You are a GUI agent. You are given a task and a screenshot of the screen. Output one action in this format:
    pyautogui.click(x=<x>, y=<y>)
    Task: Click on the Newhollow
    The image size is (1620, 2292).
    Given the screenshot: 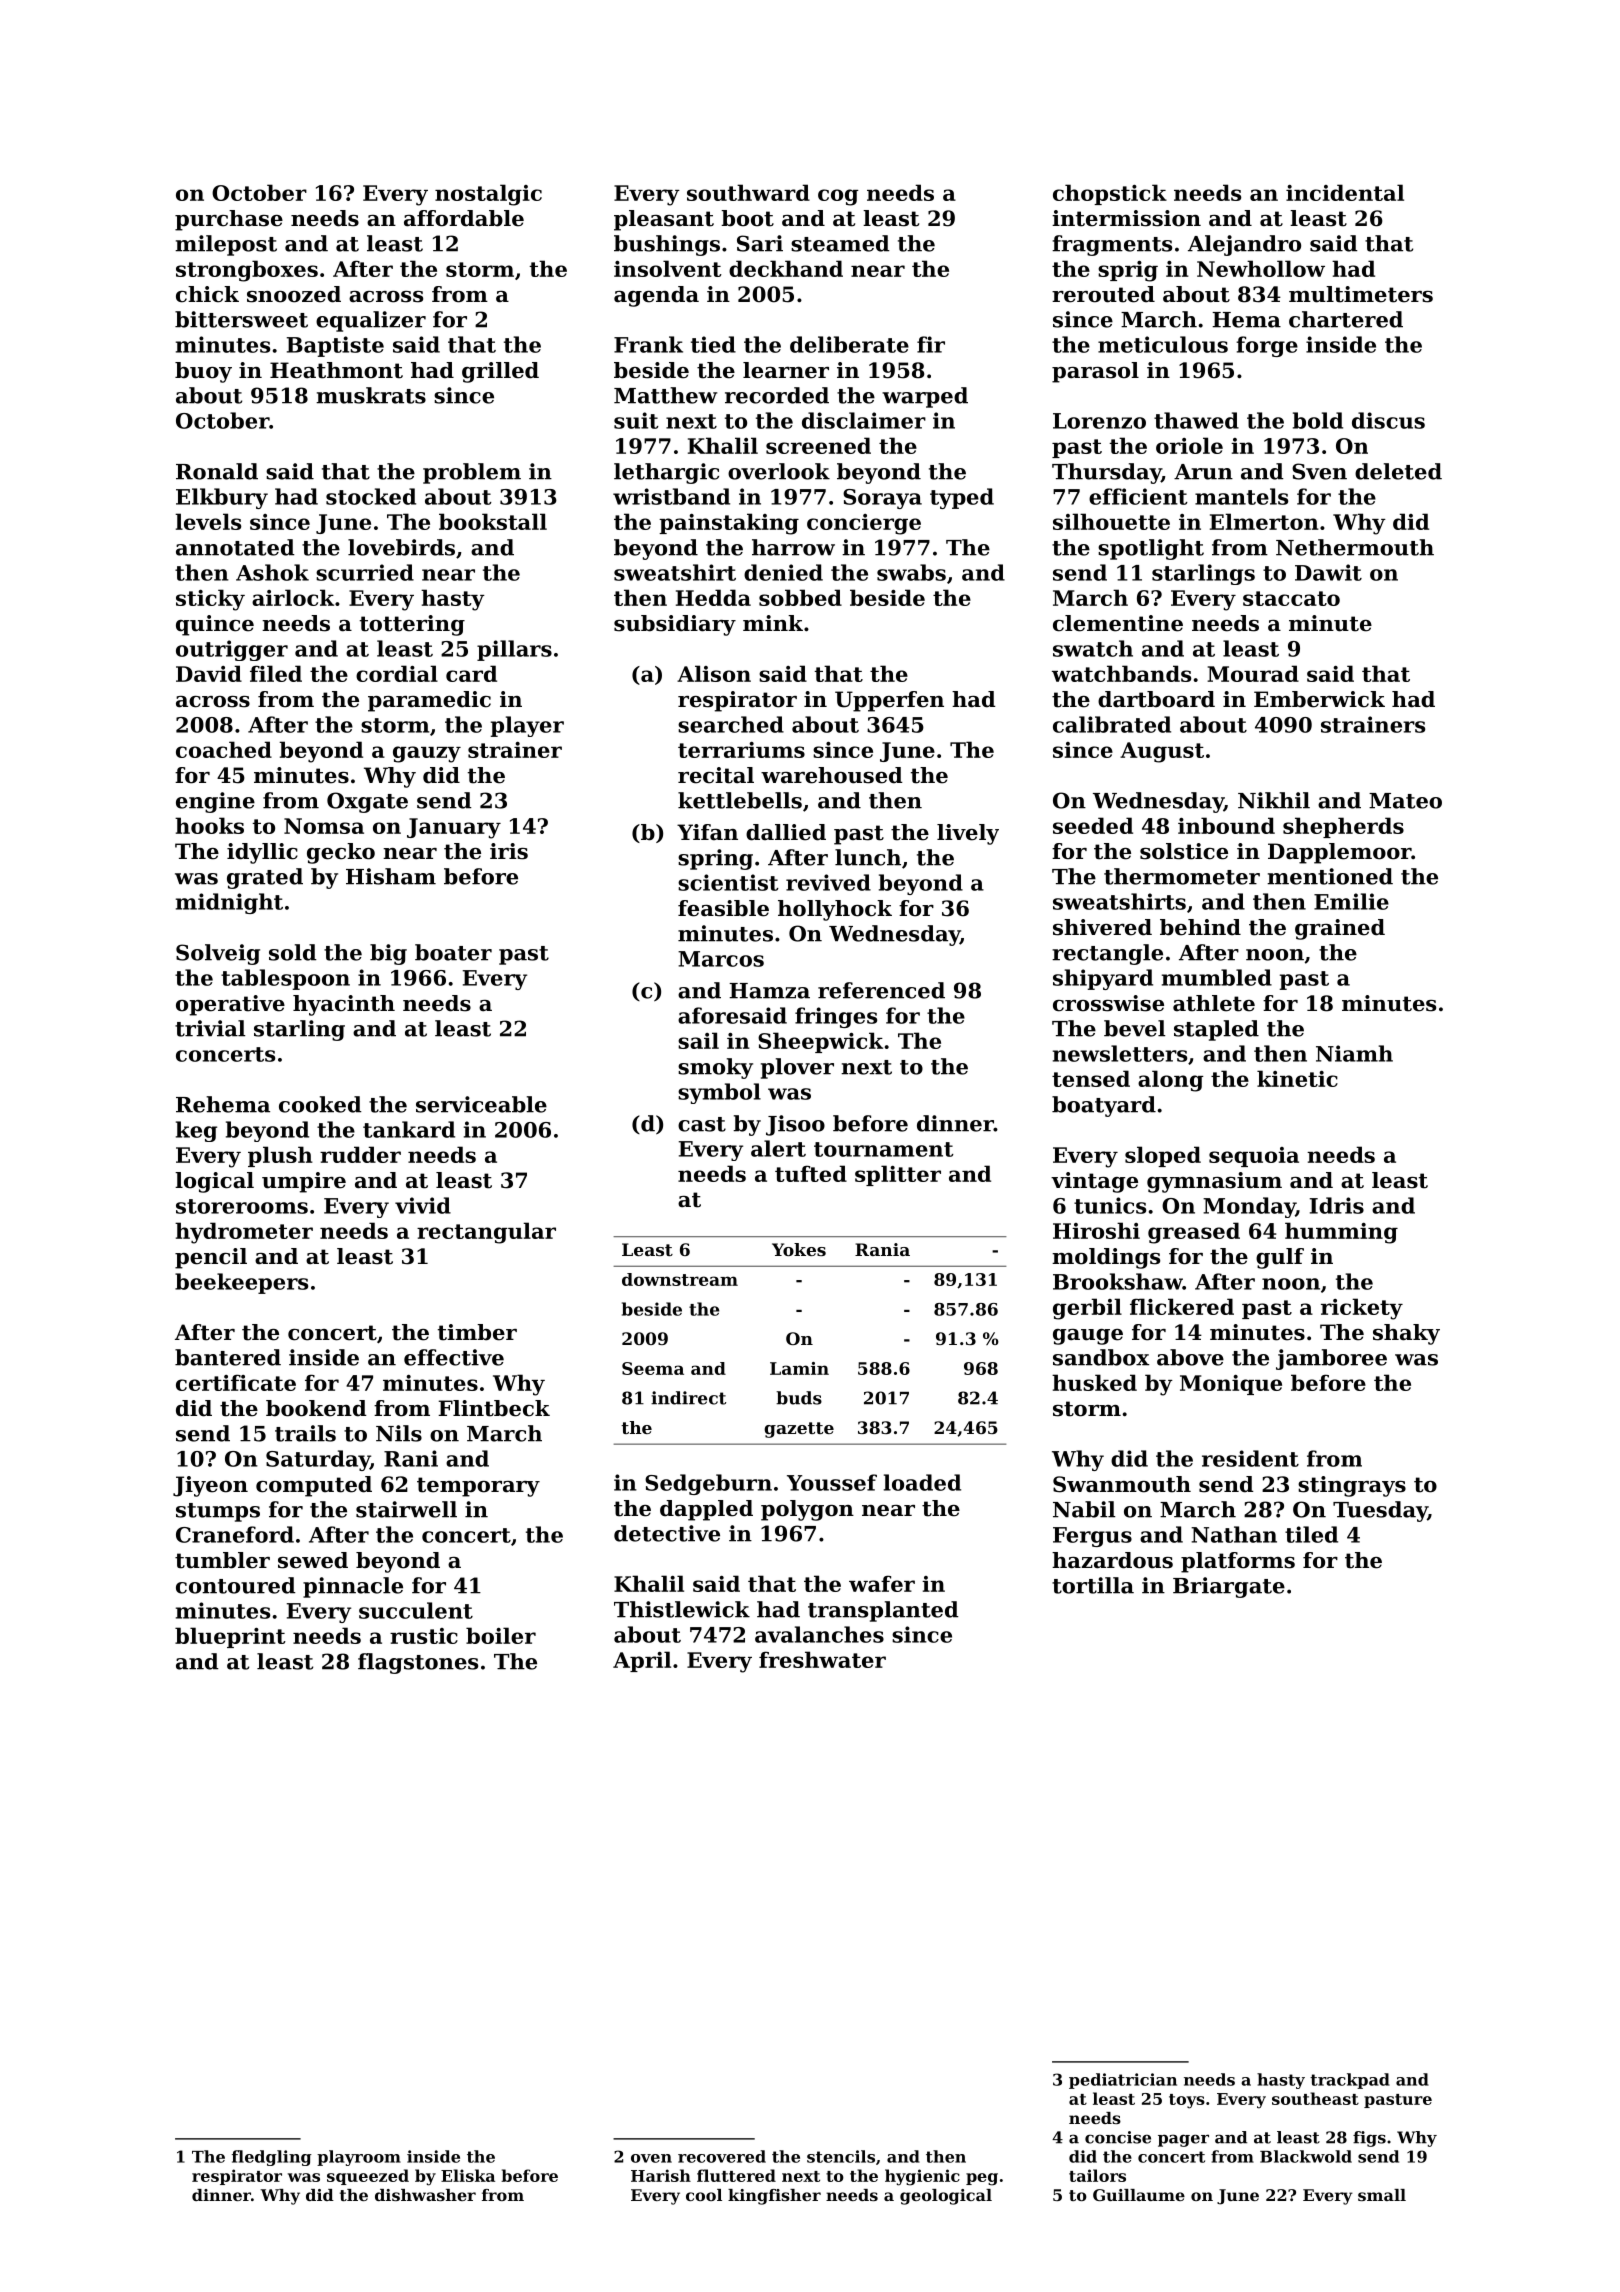 What is the action you would take?
    pyautogui.click(x=1261, y=268)
